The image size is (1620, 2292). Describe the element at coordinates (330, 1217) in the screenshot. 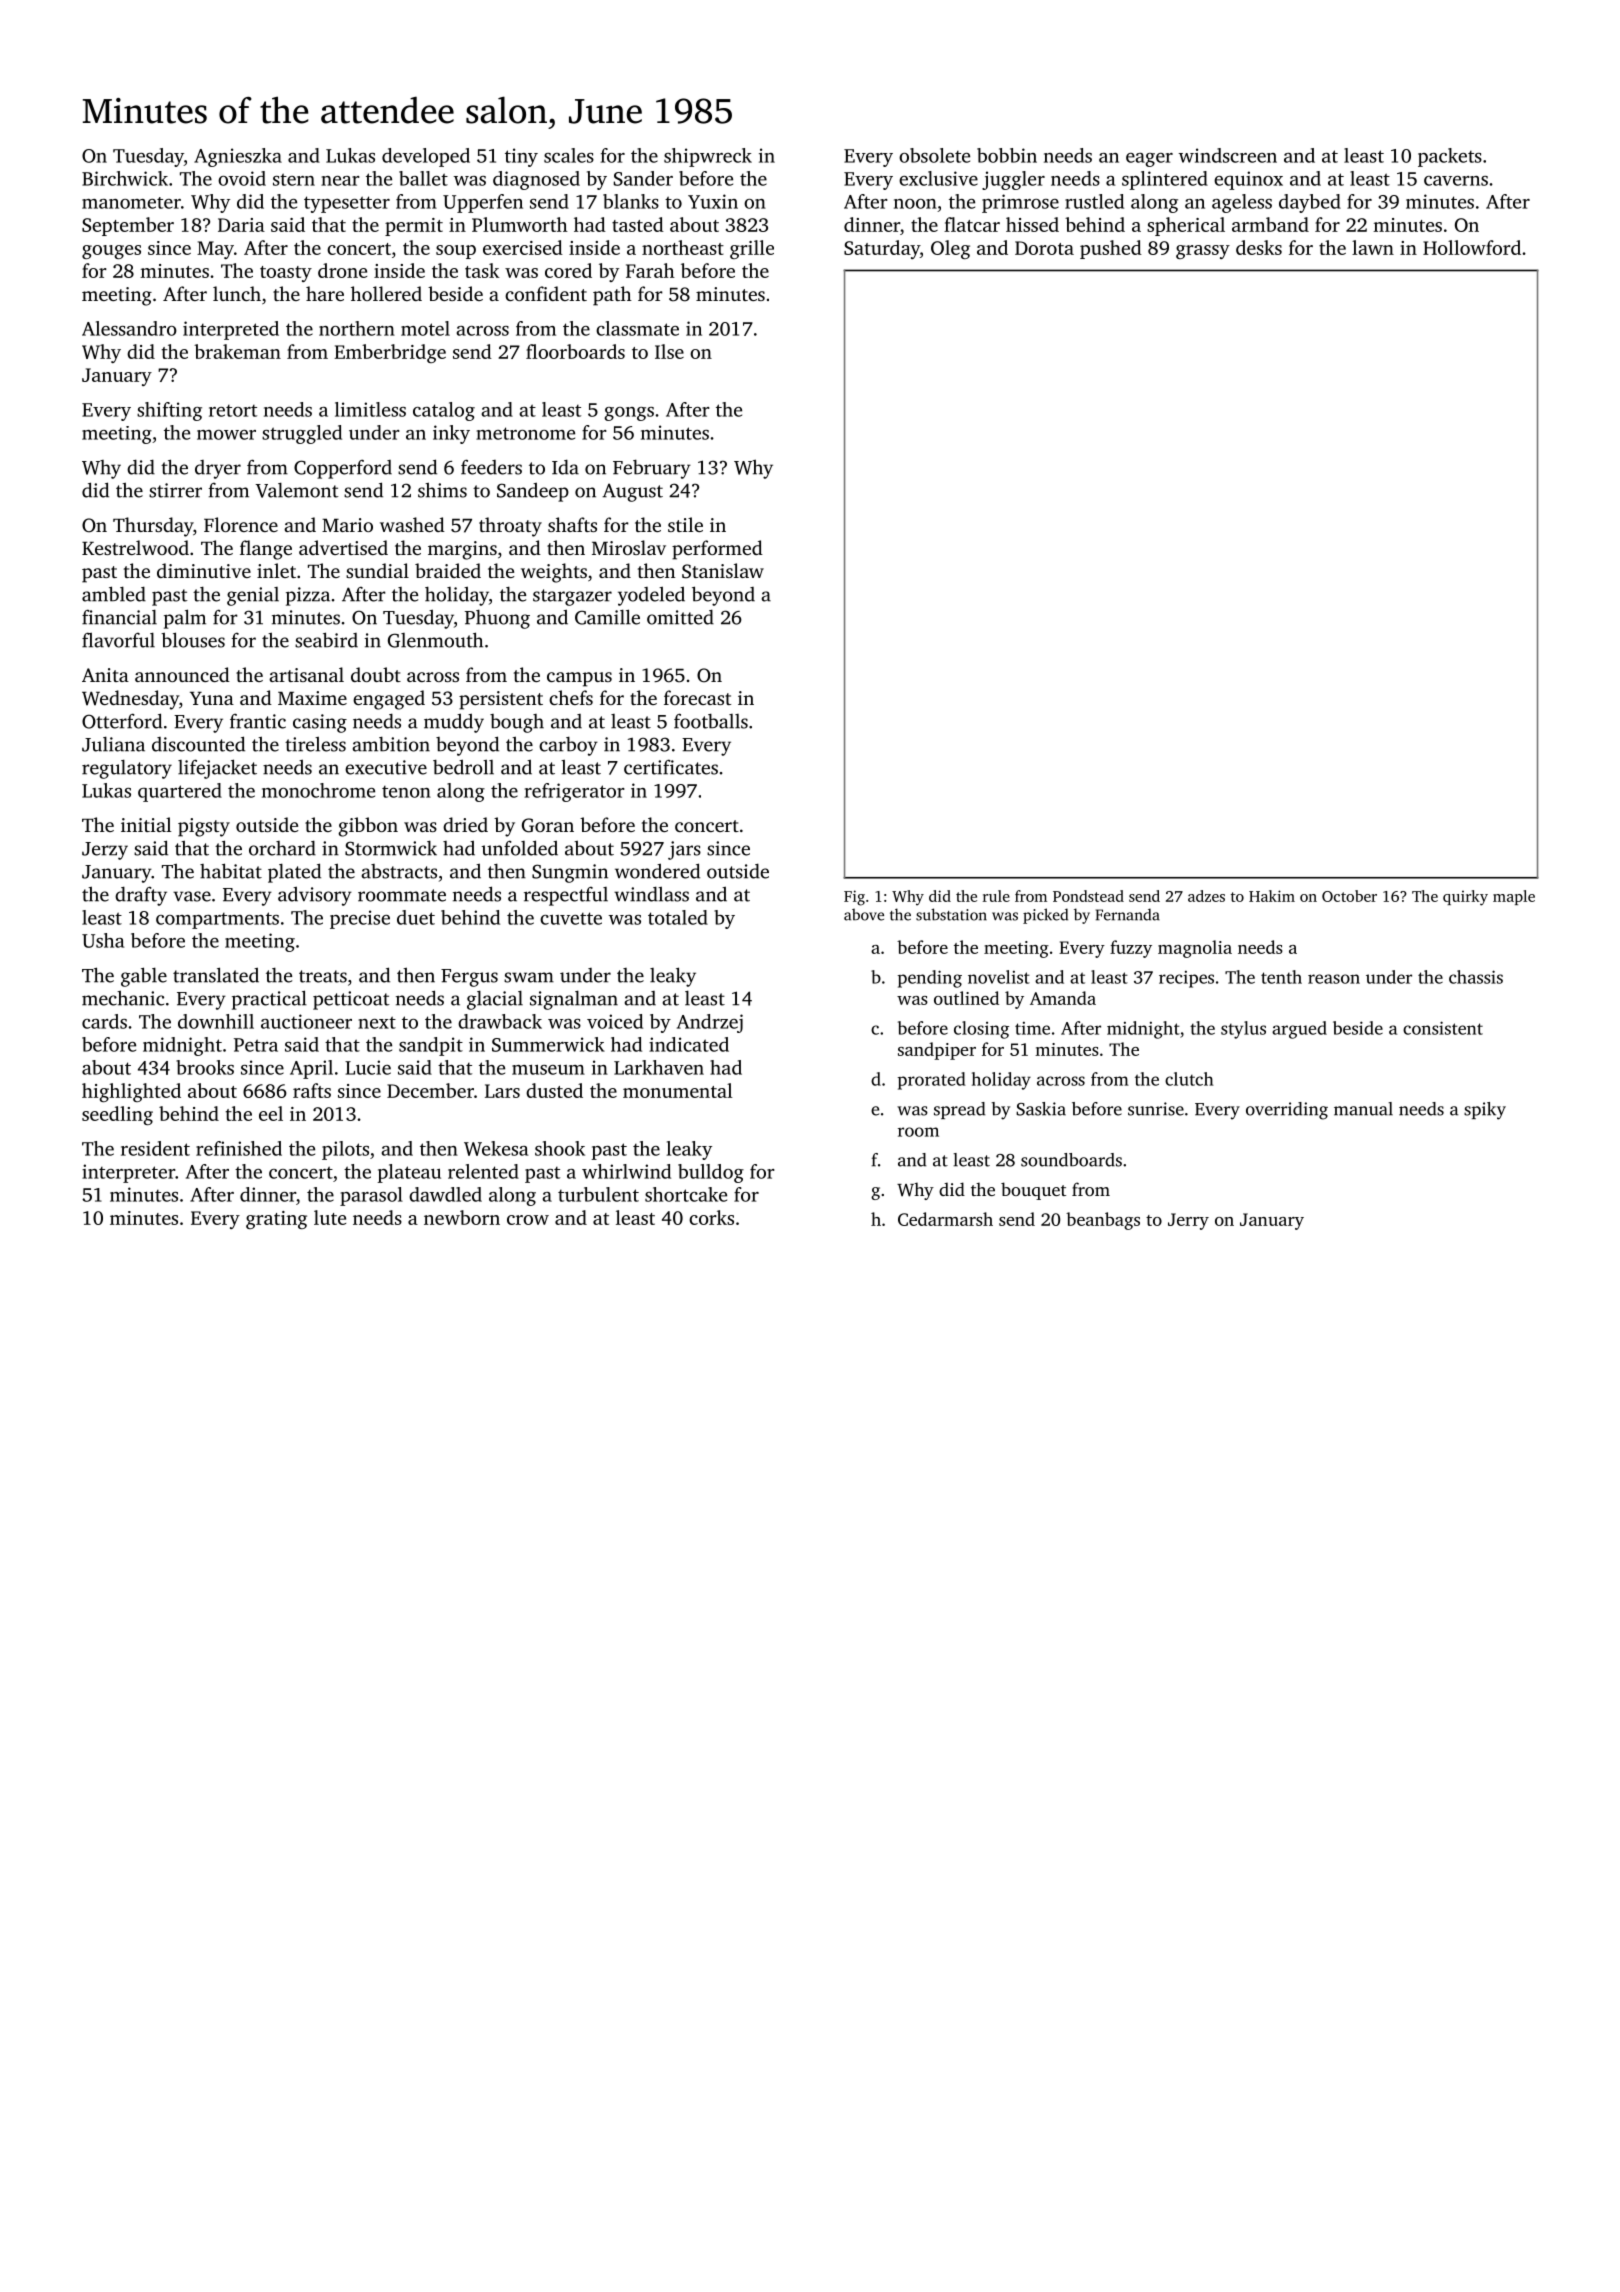

I see `lute` at that location.
